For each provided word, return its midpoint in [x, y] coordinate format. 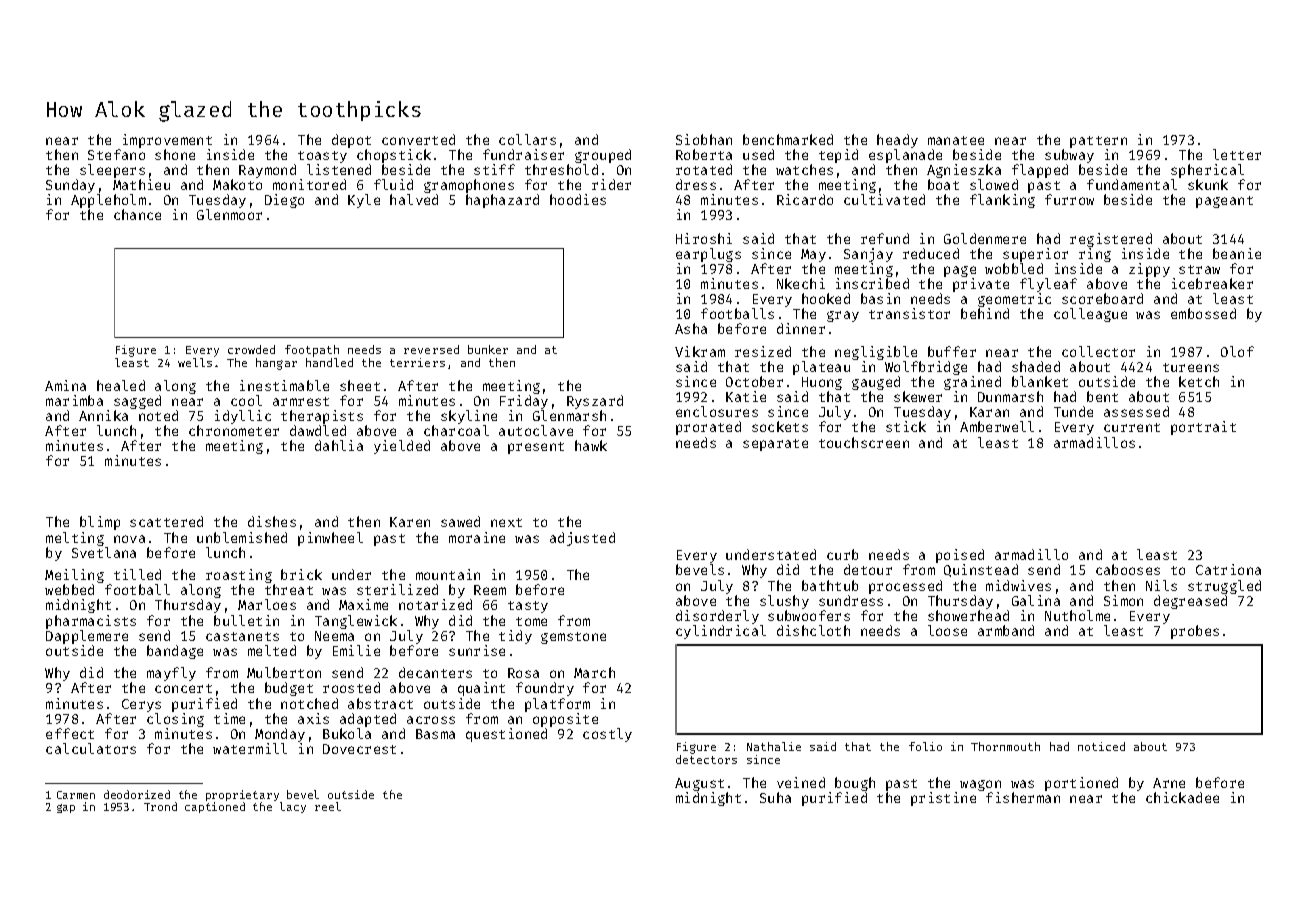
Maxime [363, 604]
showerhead [968, 615]
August [699, 784]
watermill [250, 748]
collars [527, 139]
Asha [691, 328]
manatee [956, 140]
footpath [312, 351]
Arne [1169, 783]
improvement [167, 141]
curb [842, 554]
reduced [931, 253]
